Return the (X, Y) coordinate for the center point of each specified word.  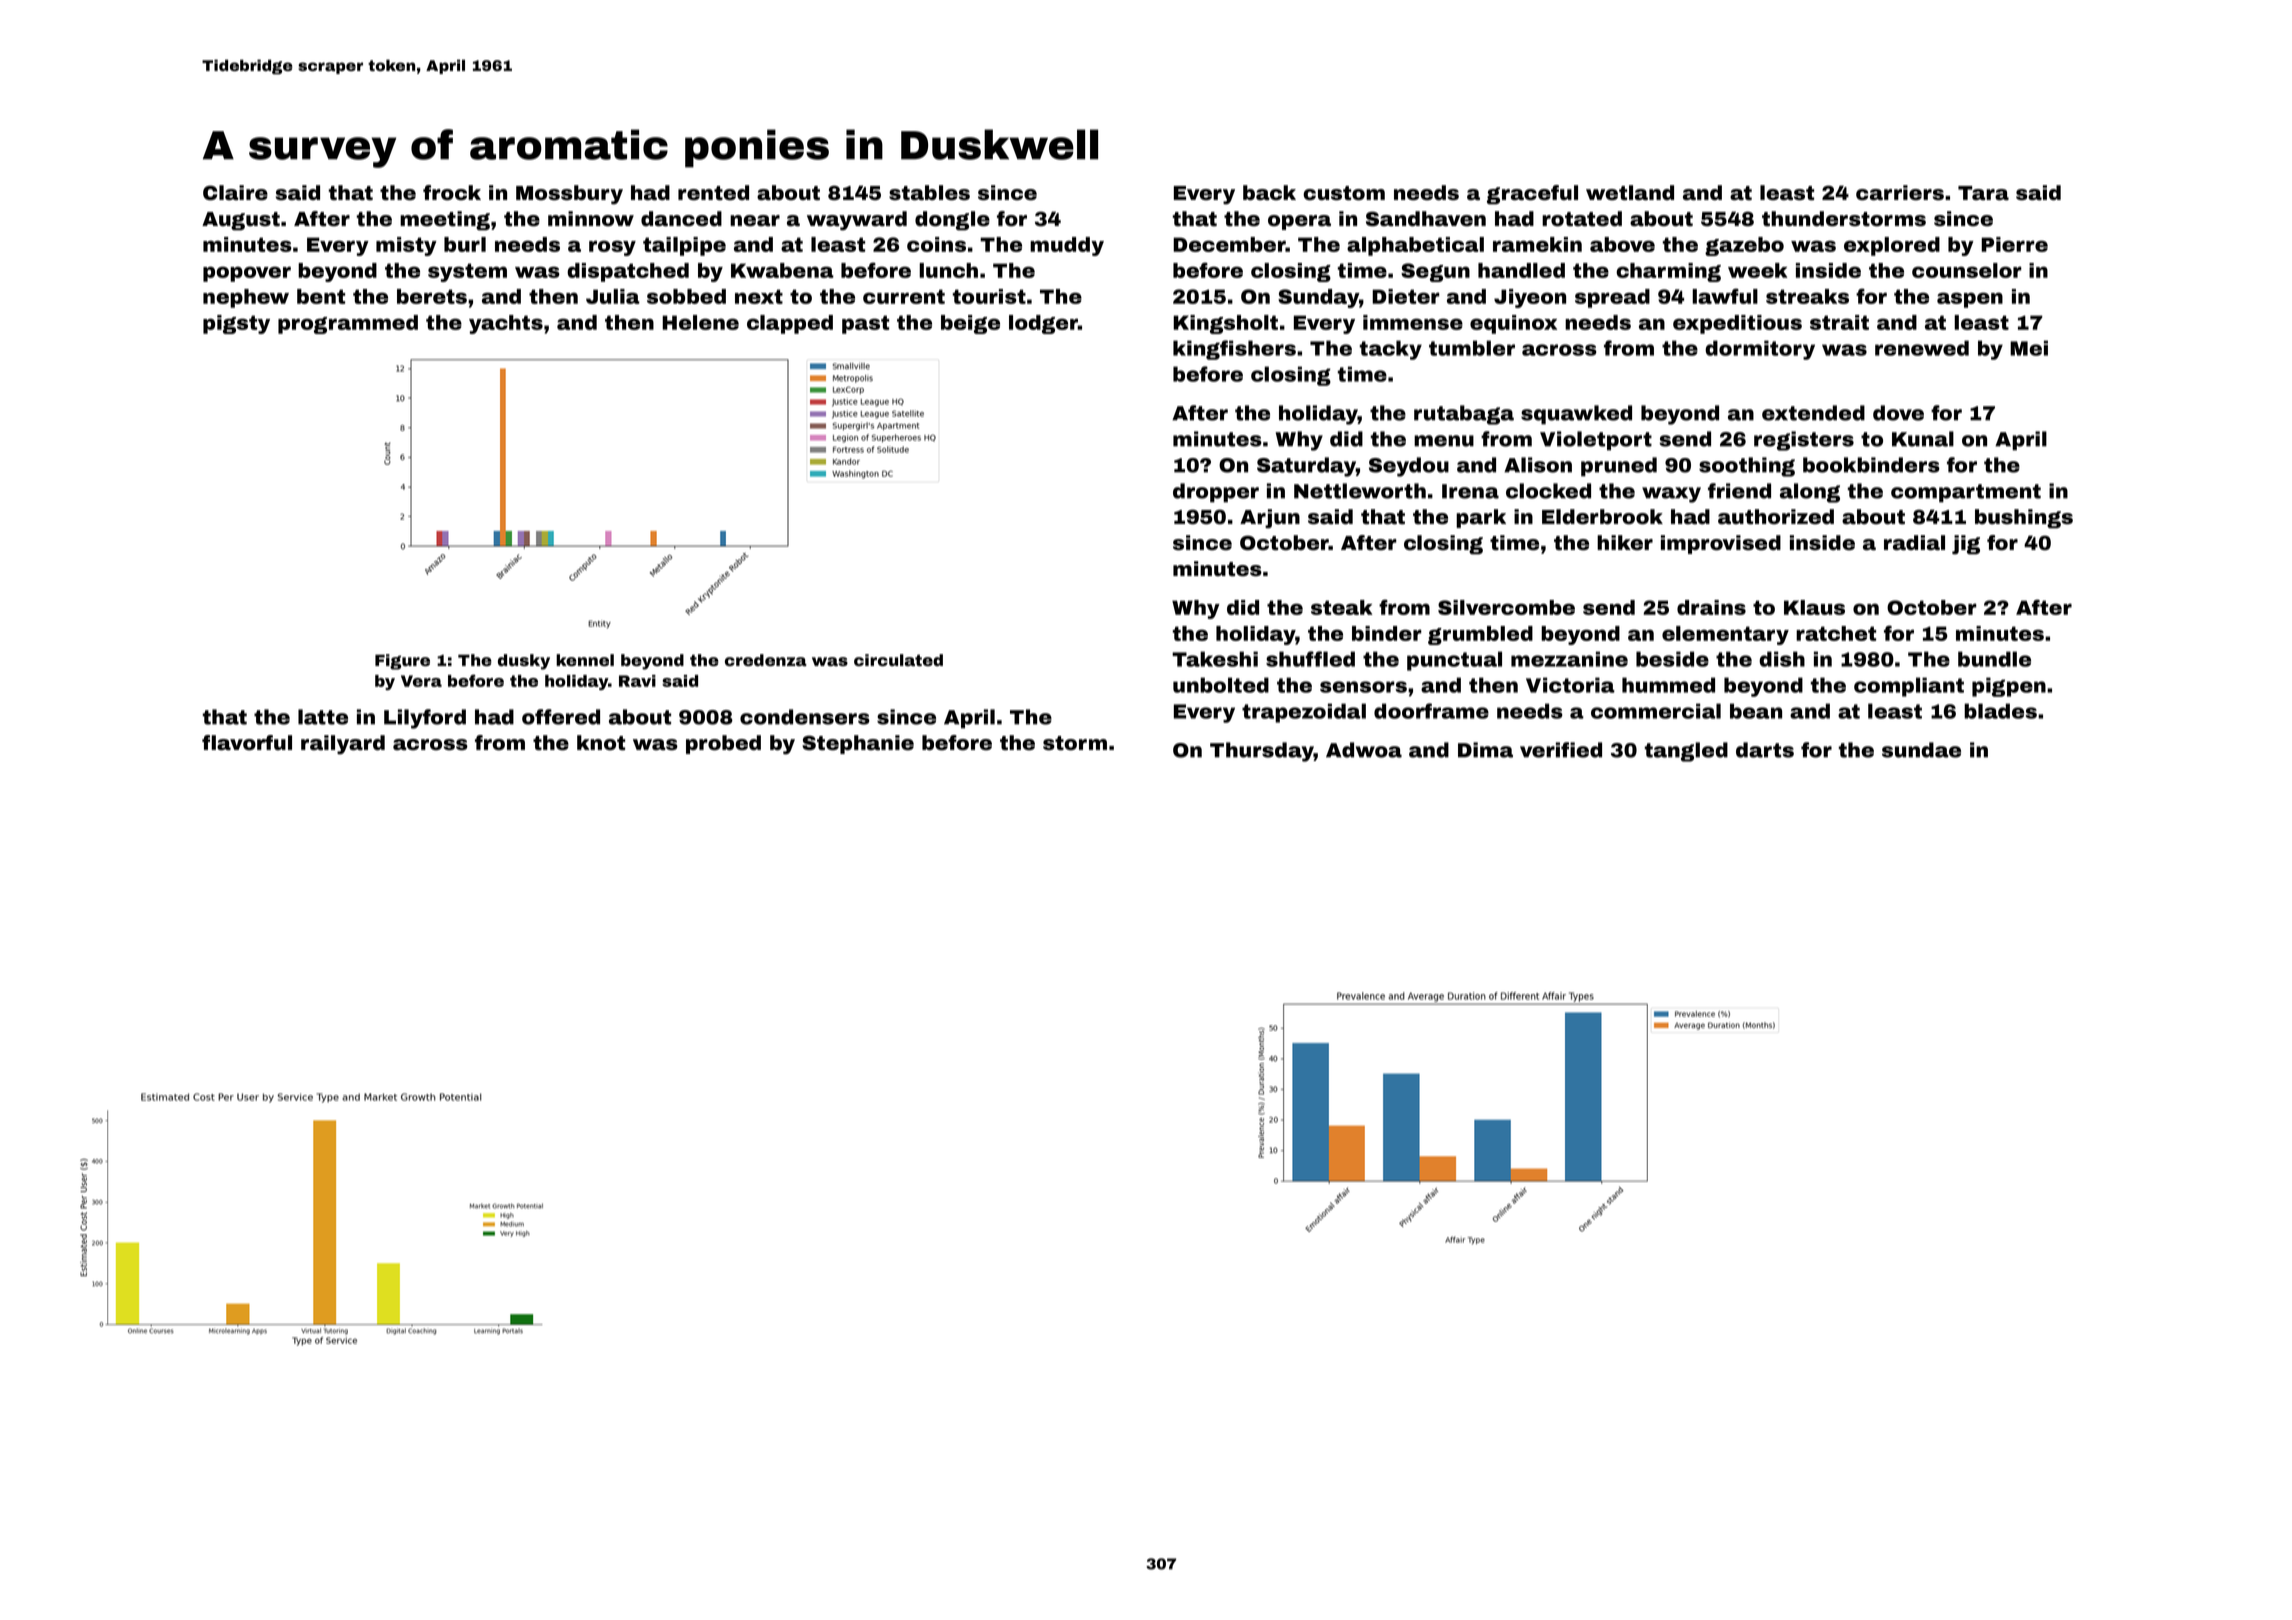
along (1810, 493)
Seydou (1409, 467)
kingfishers (1234, 350)
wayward (857, 221)
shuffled (1310, 659)
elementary (1725, 635)
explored (1892, 246)
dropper (1216, 493)
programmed (348, 324)
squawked (1576, 415)
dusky (524, 662)
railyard (343, 745)
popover (247, 274)
